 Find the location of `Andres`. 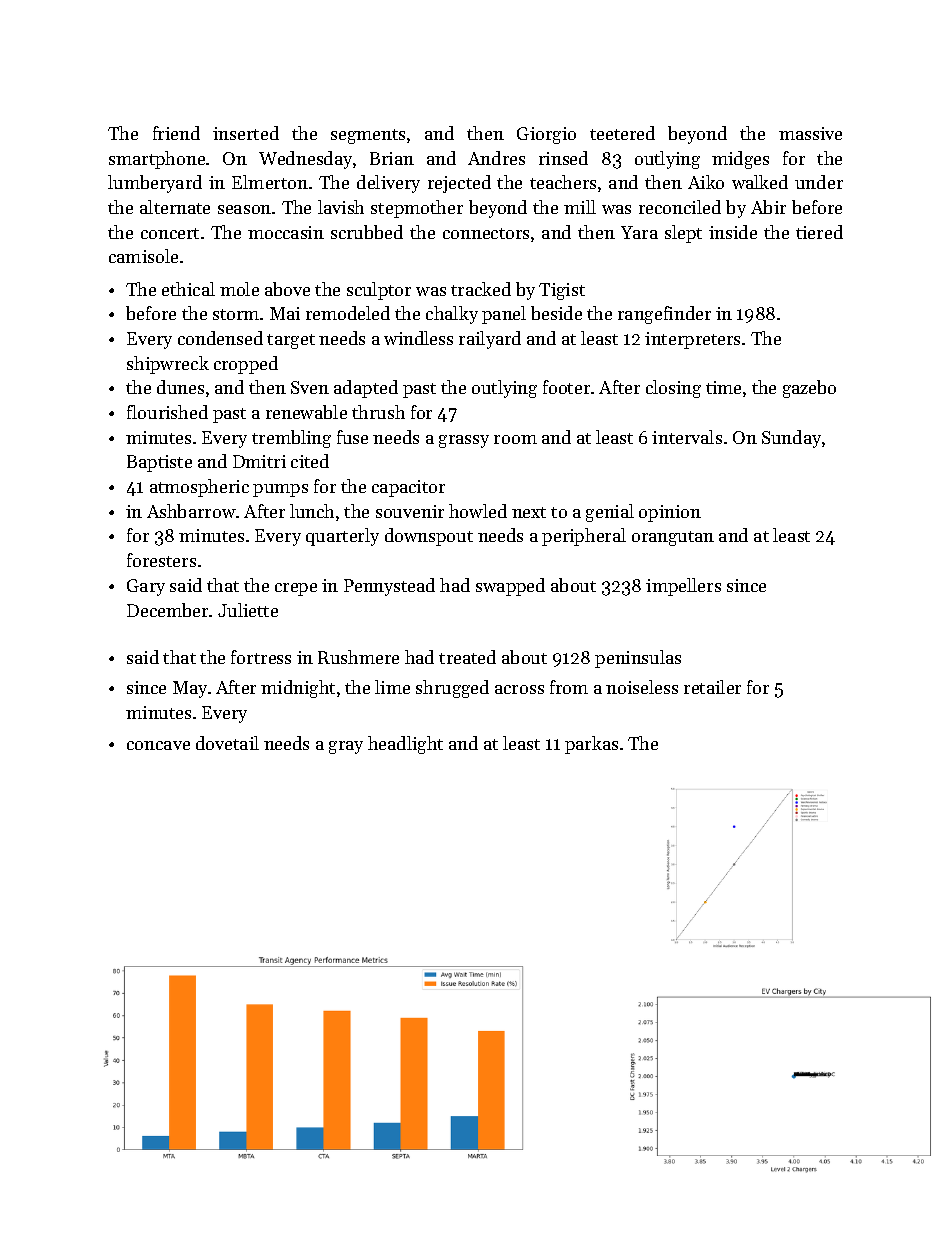

Andres is located at coordinates (496, 158).
